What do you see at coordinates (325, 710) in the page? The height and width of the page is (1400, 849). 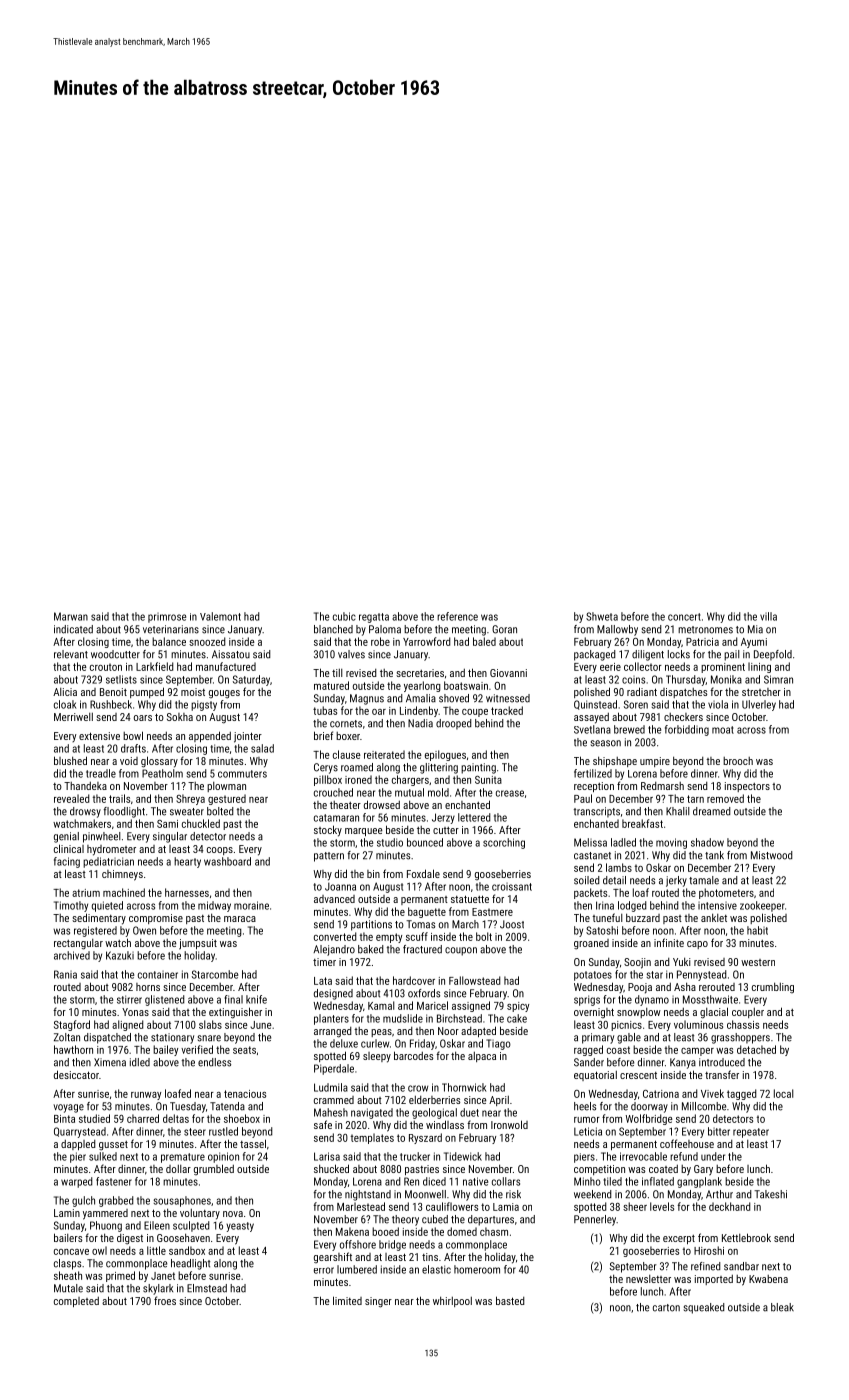 I see `tubas` at bounding box center [325, 710].
